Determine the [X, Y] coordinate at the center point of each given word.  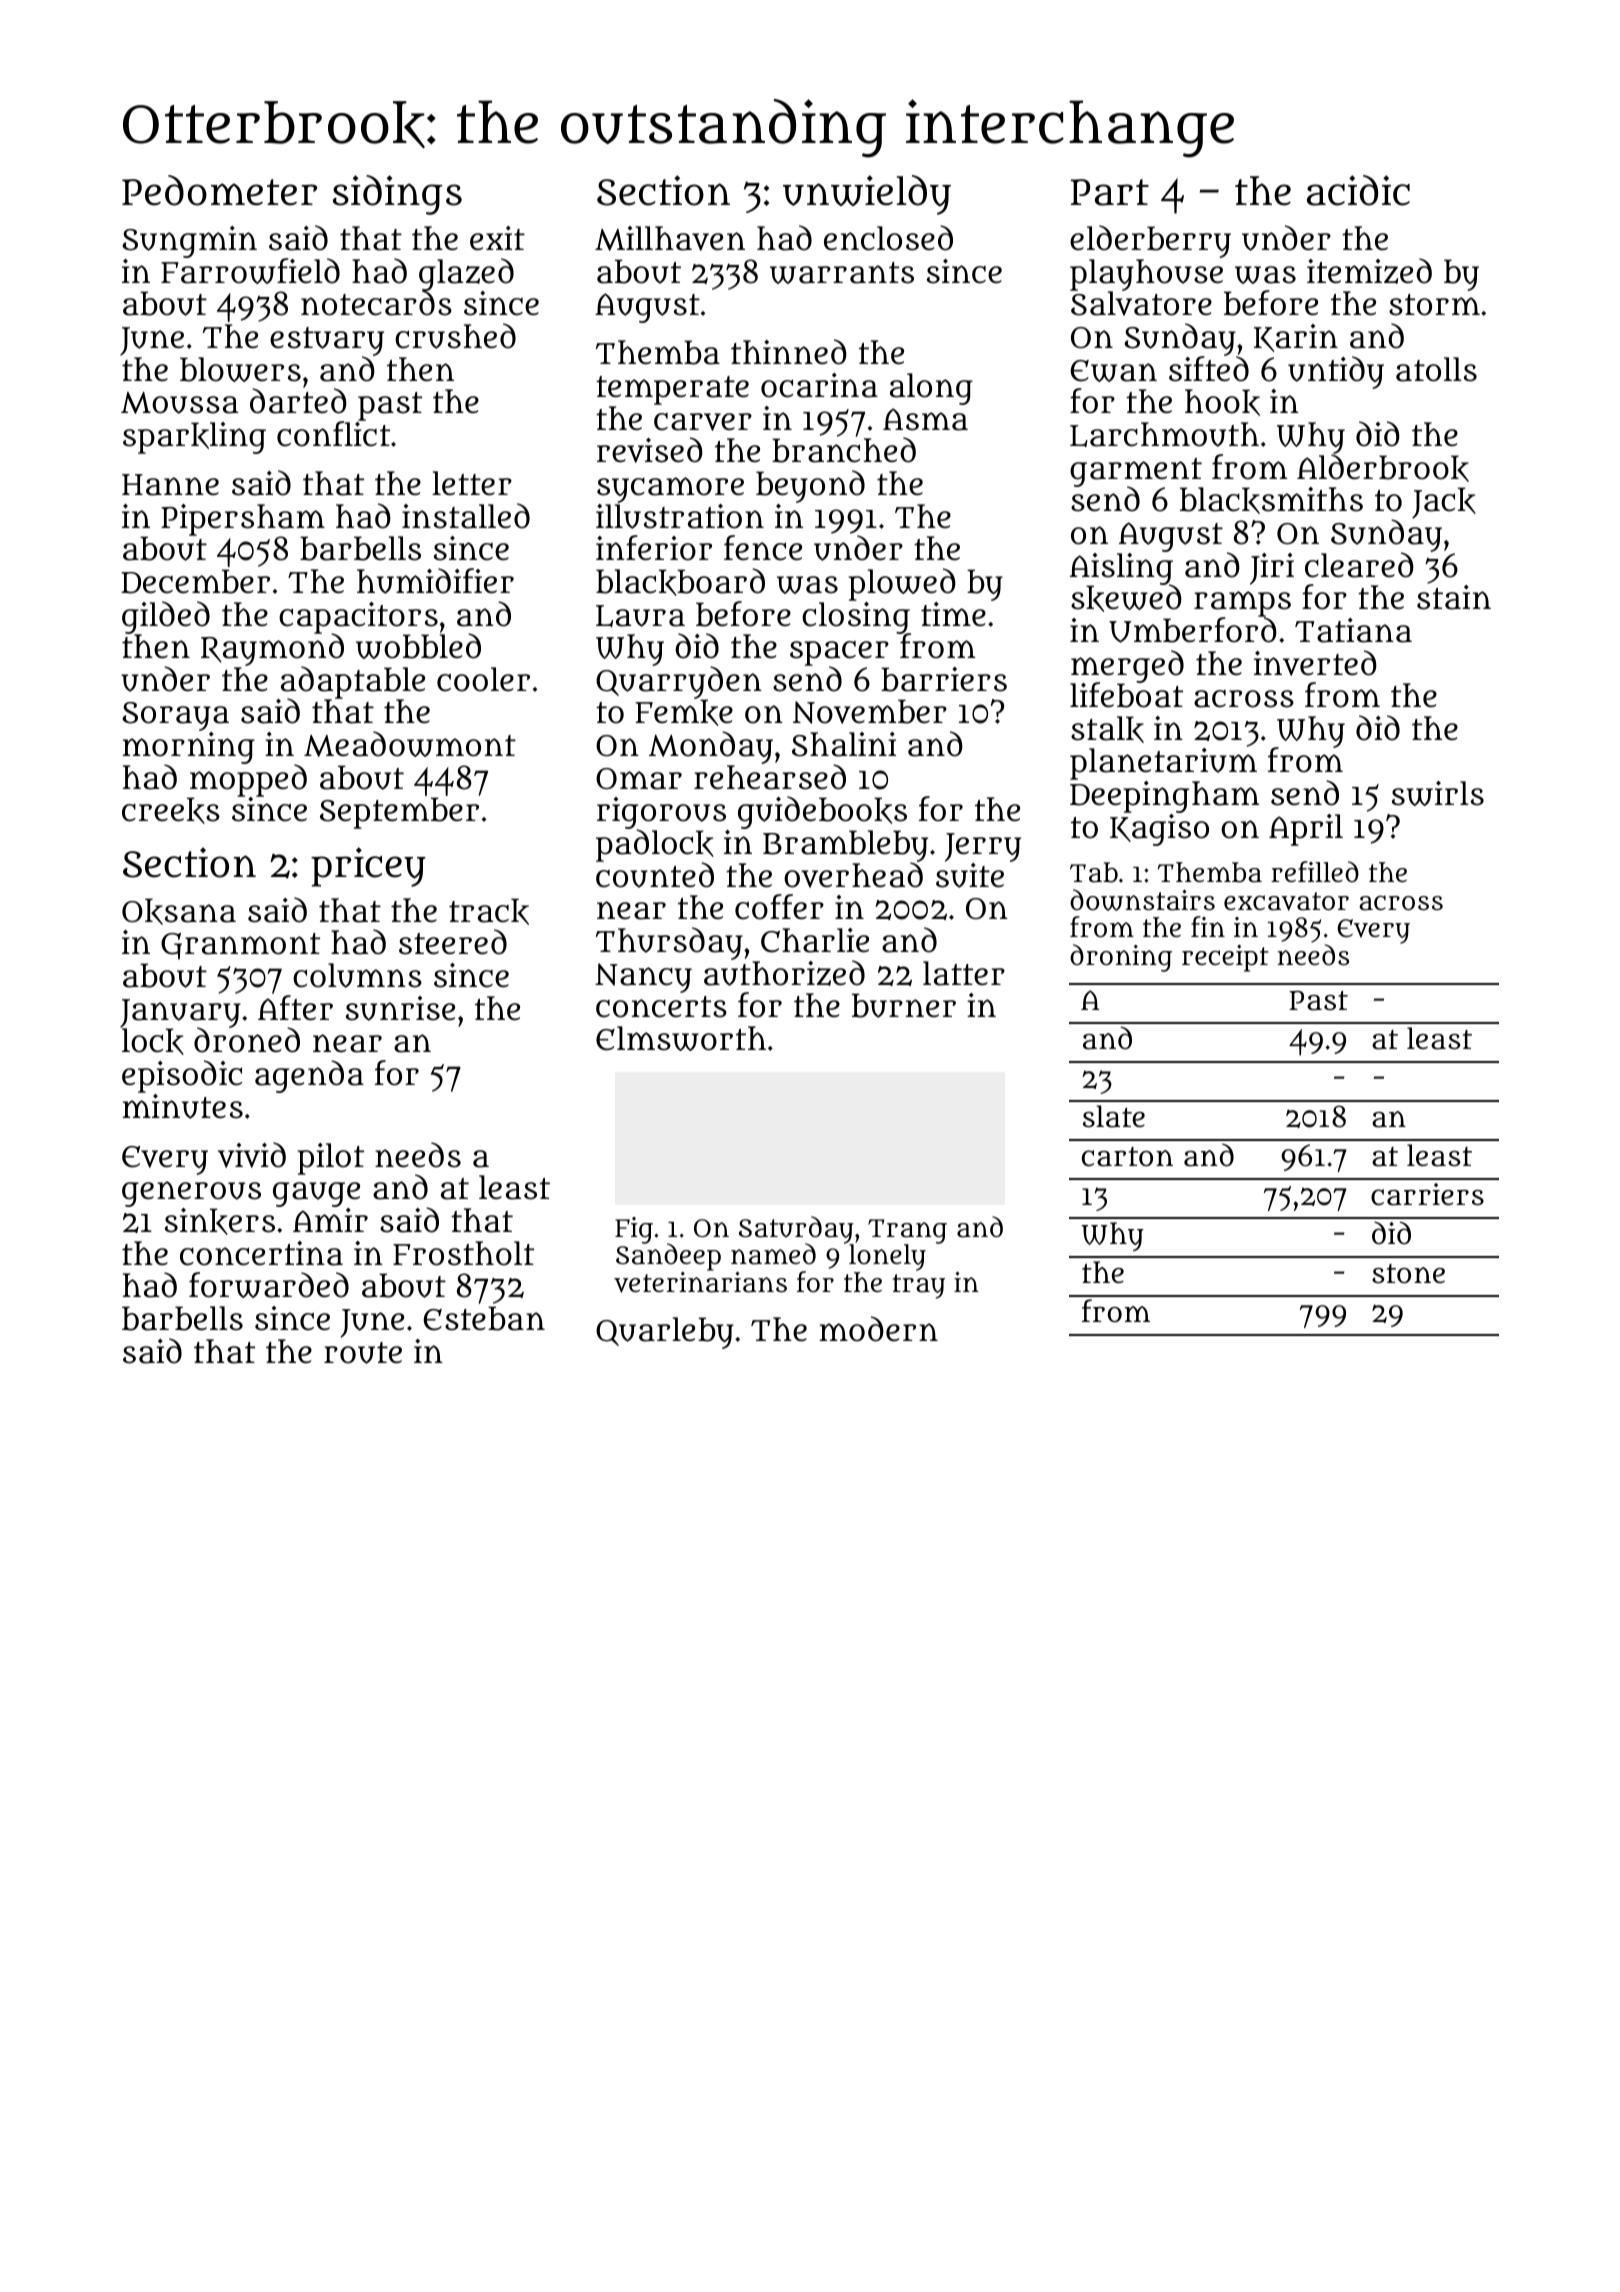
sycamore [670, 490]
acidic [1358, 190]
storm [1434, 305]
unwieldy [867, 195]
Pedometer [219, 190]
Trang [907, 1231]
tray [919, 1286]
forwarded [269, 1285]
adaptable [353, 682]
